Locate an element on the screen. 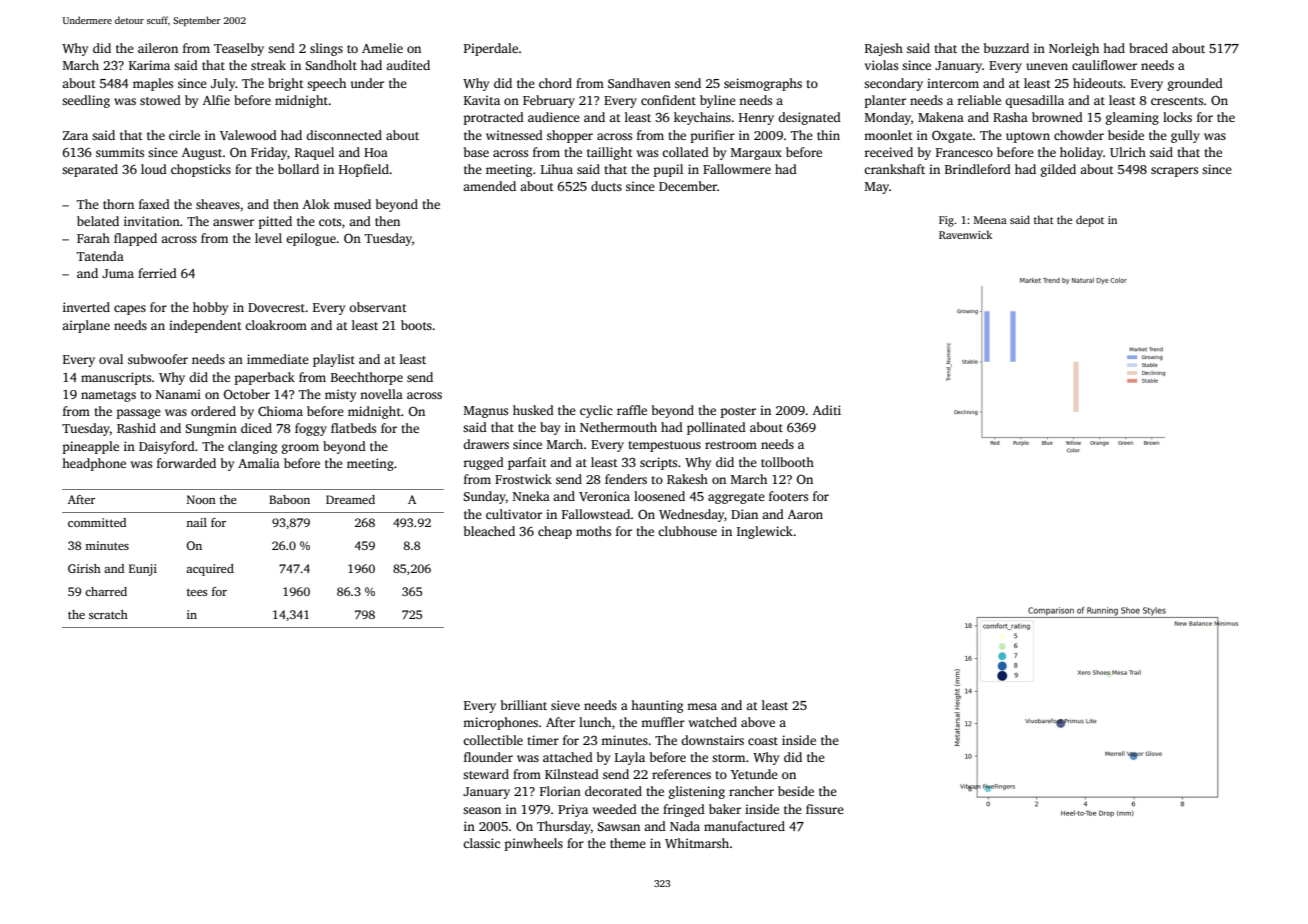 This screenshot has width=1308, height=924. shopper is located at coordinates (570, 136).
